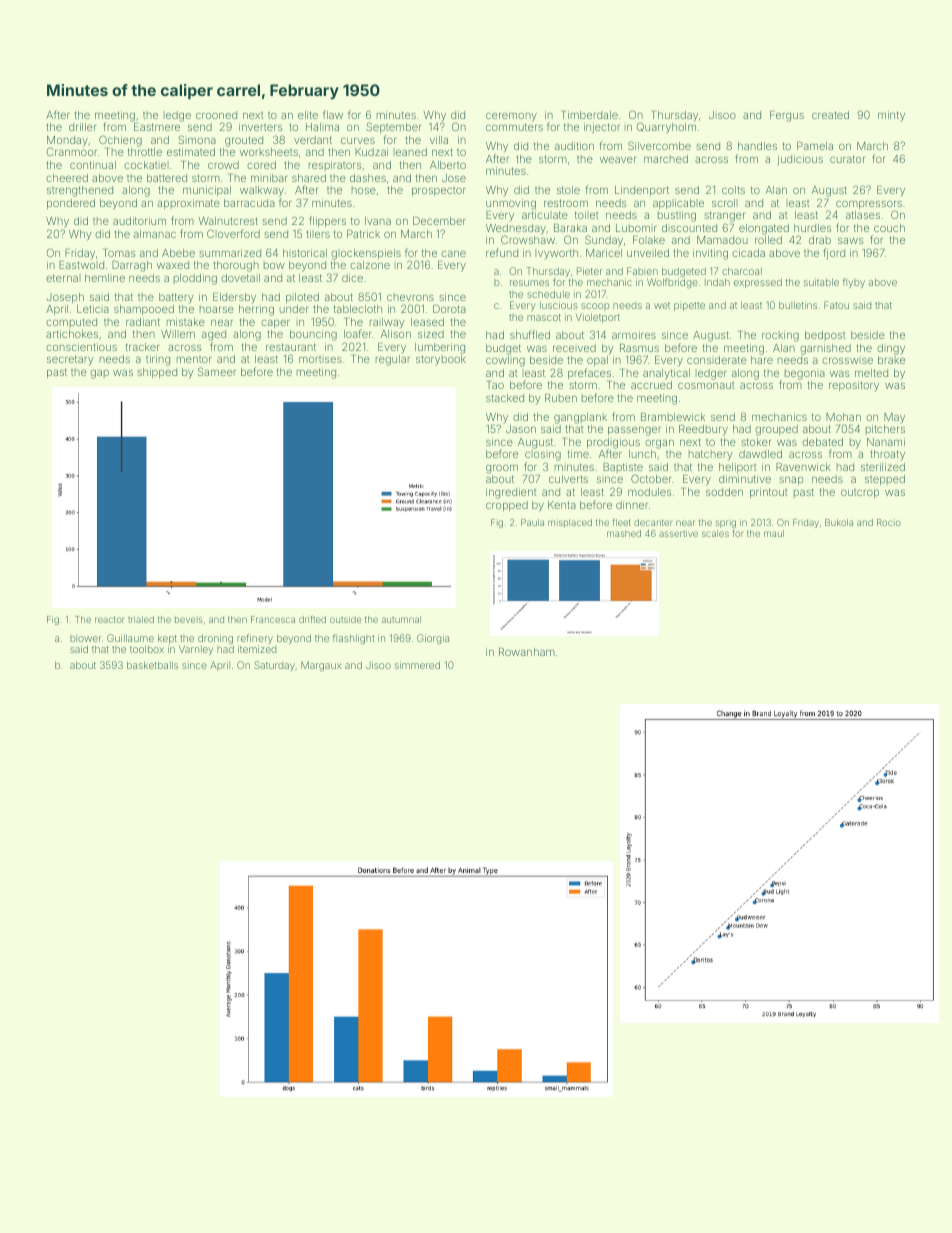 This screenshot has width=952, height=1233. What do you see at coordinates (507, 506) in the screenshot?
I see `cropped` at bounding box center [507, 506].
